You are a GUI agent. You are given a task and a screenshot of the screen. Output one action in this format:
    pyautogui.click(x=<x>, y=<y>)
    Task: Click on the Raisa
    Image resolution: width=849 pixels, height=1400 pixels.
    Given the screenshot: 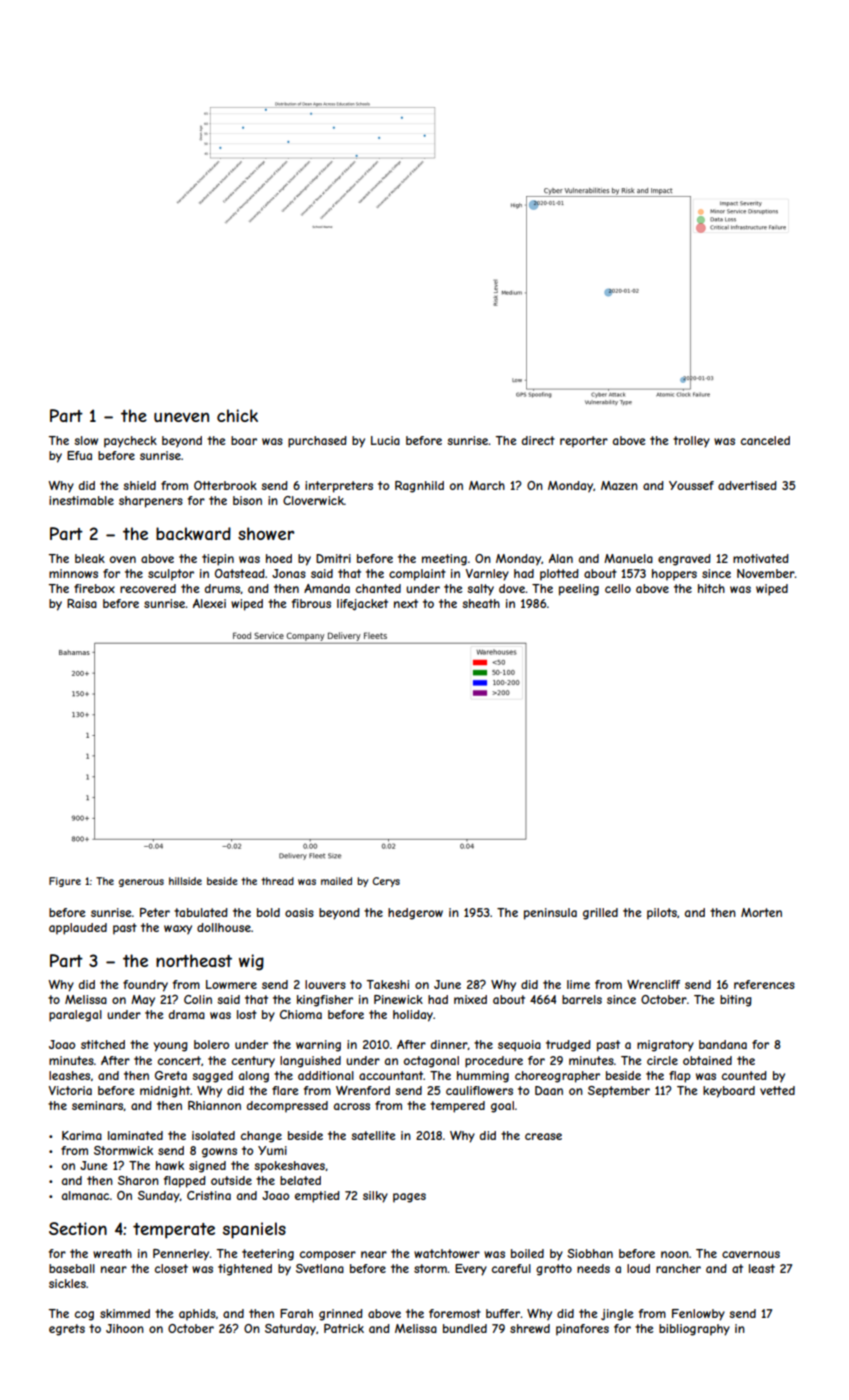 What is the action you would take?
    pyautogui.click(x=82, y=603)
